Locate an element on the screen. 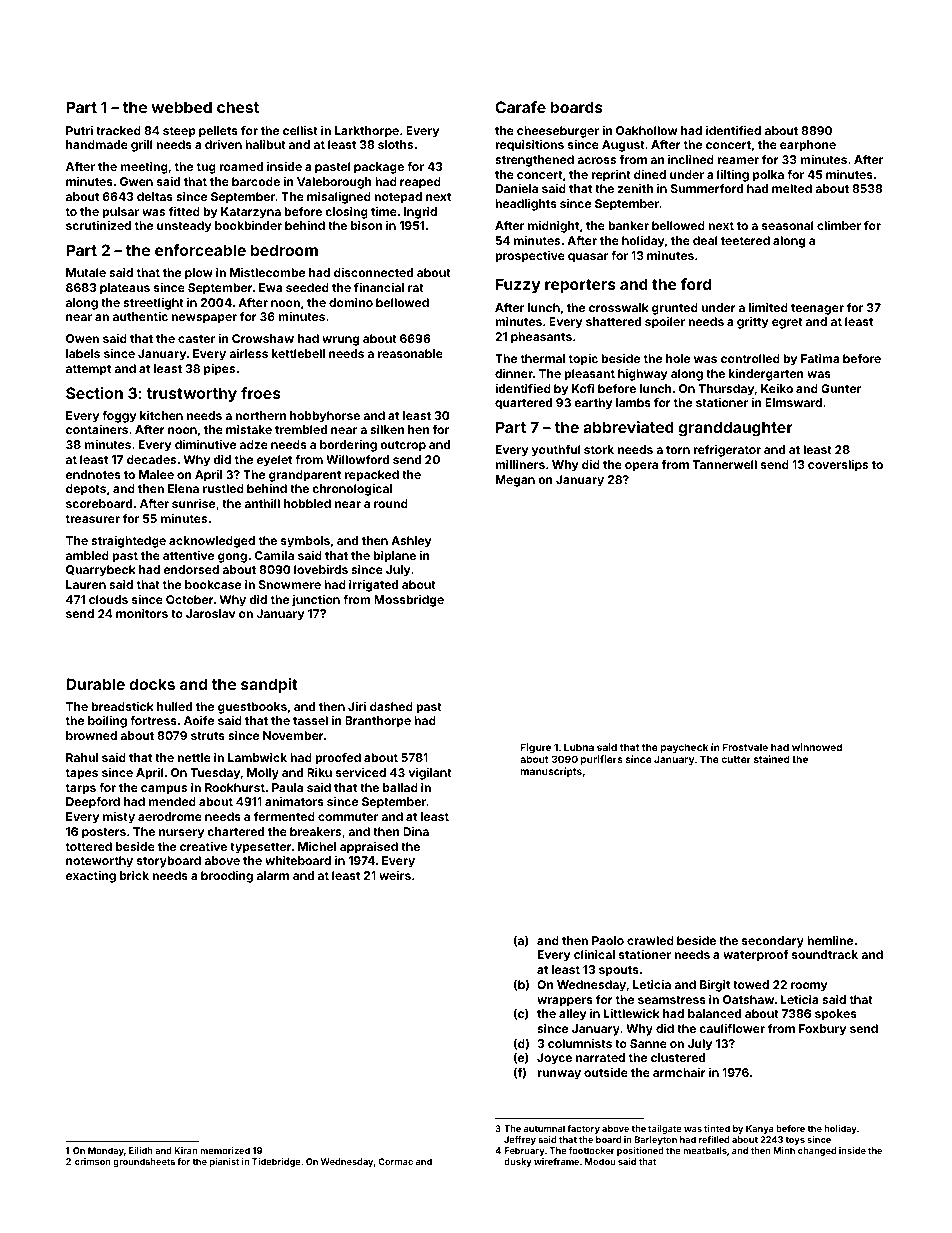 The height and width of the screenshot is (1233, 952). Monday is located at coordinates (106, 1151).
